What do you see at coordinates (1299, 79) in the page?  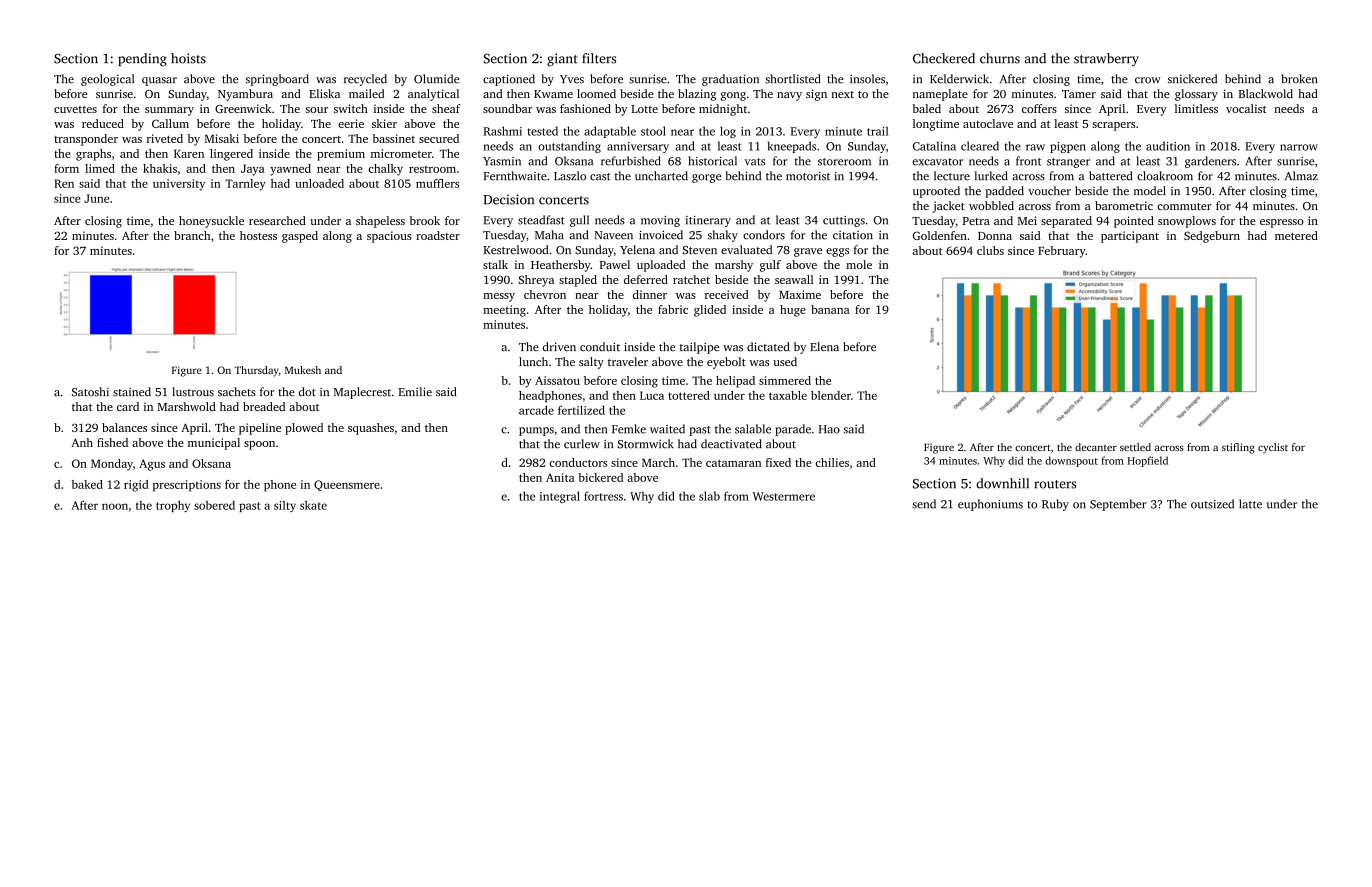 I see `broken` at bounding box center [1299, 79].
